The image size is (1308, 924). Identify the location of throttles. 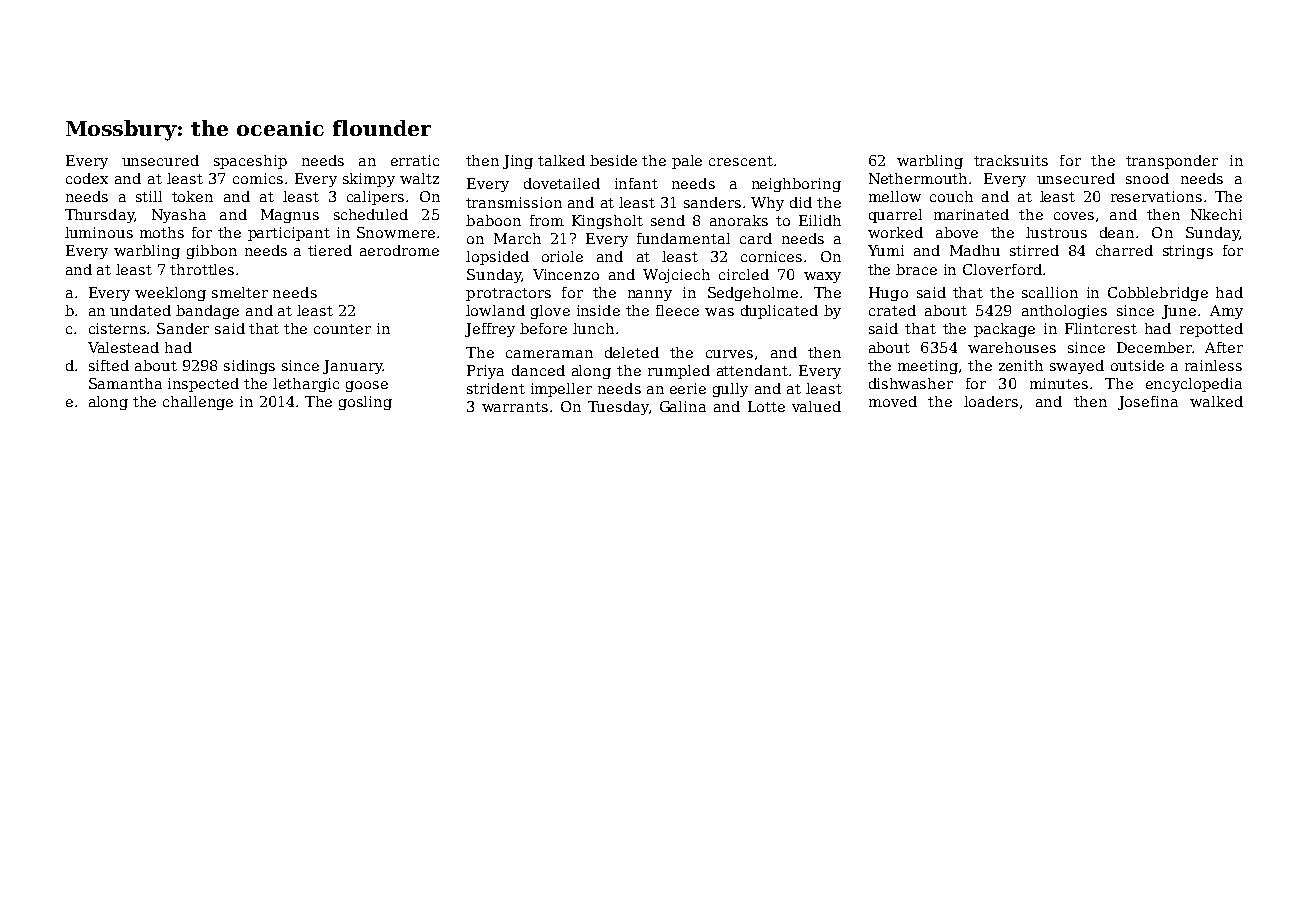
(202, 269).
